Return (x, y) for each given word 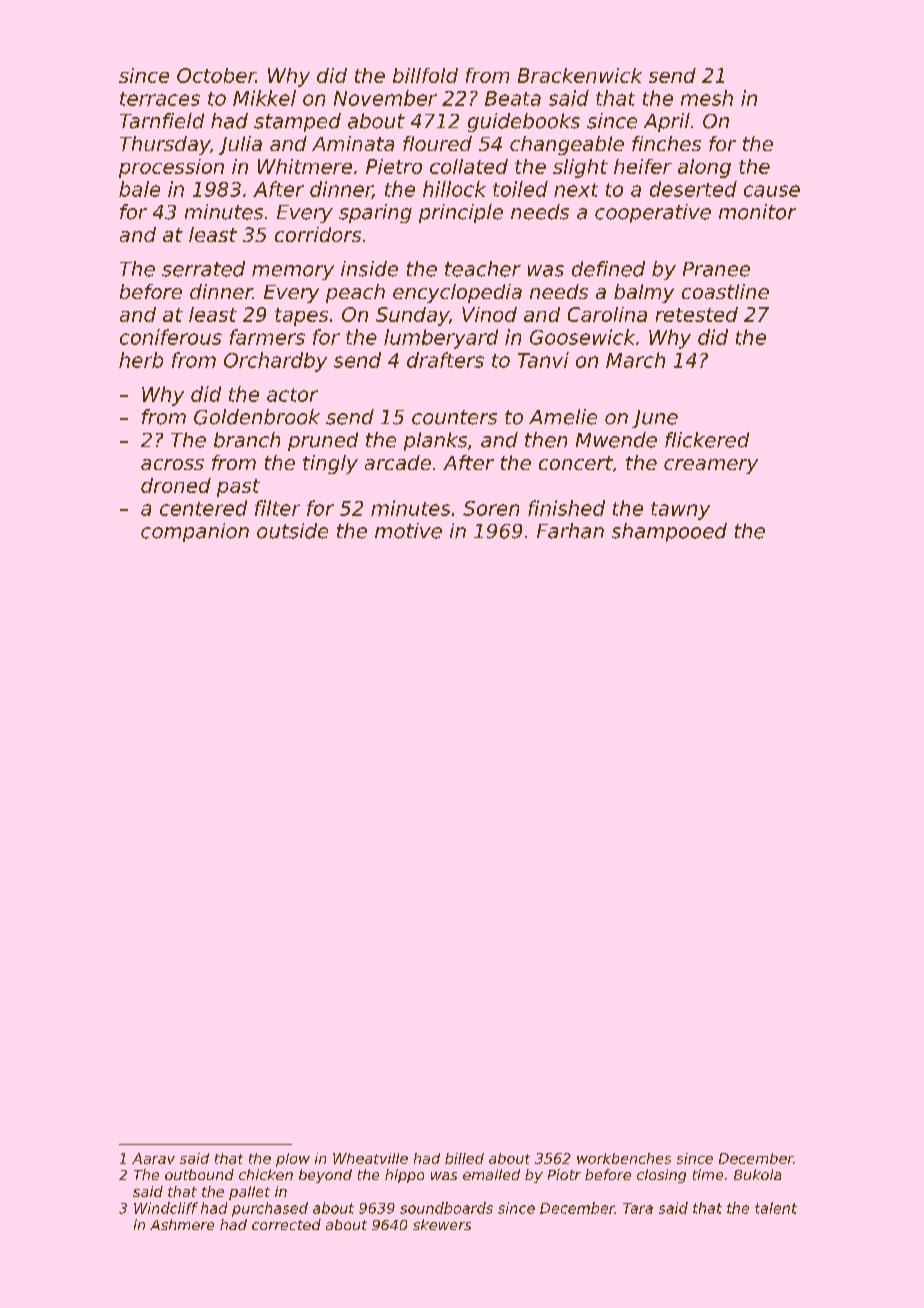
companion (195, 532)
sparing (375, 213)
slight (580, 168)
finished (566, 508)
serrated (203, 269)
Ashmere (182, 1224)
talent (776, 1208)
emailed (491, 1174)
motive (408, 531)
